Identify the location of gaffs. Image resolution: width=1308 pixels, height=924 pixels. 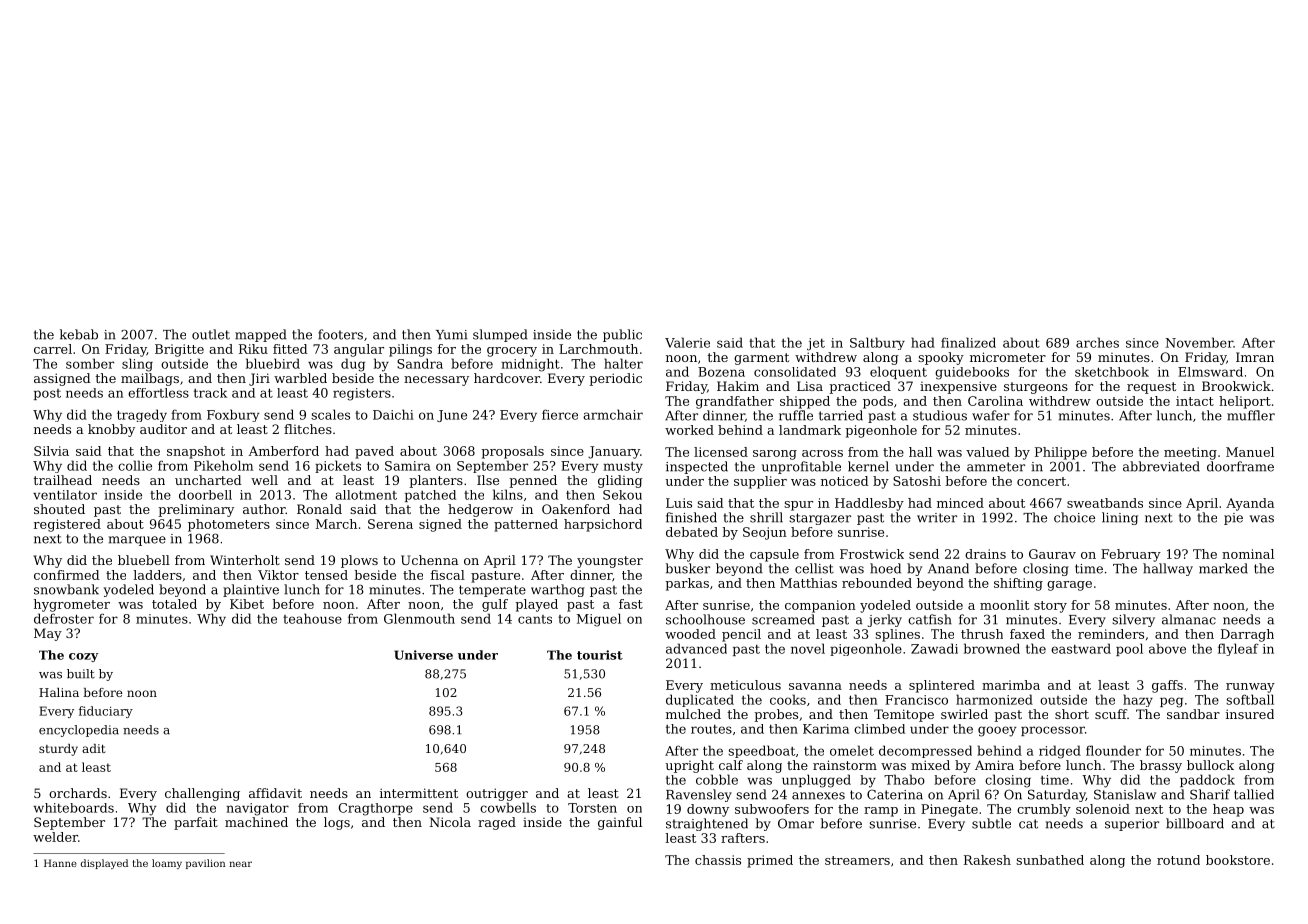
(1167, 686).
